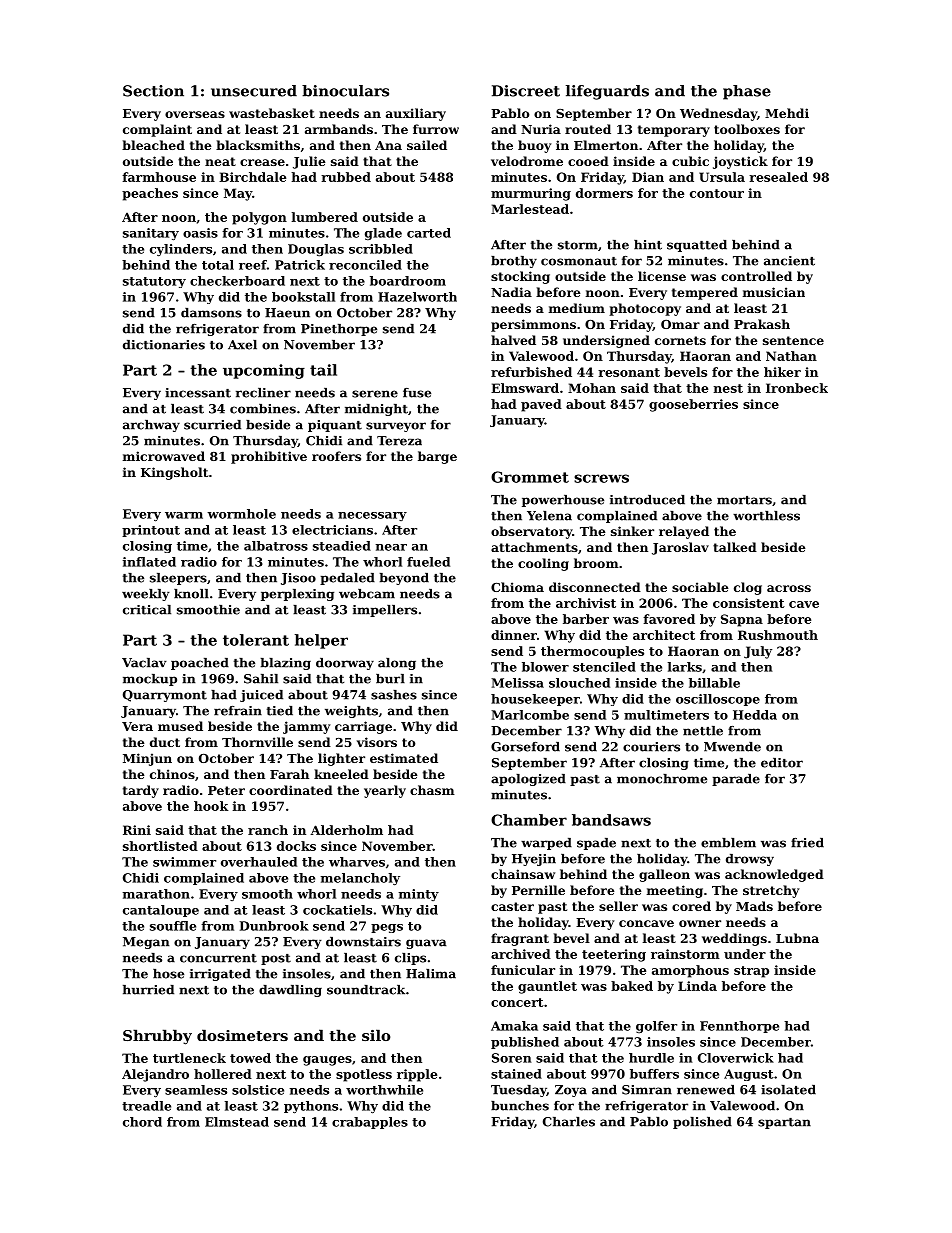 The height and width of the image is (1233, 952). I want to click on chord, so click(142, 1122).
